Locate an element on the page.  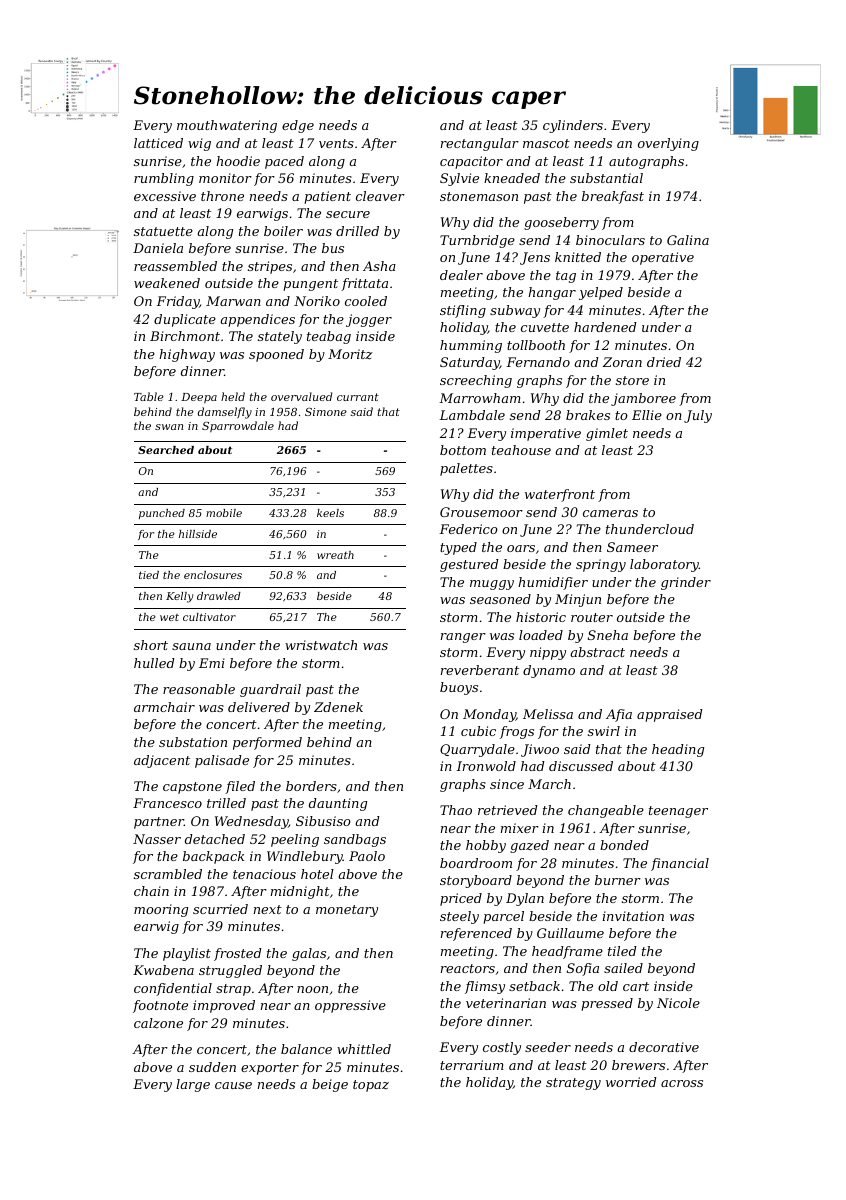
highway is located at coordinates (187, 355).
